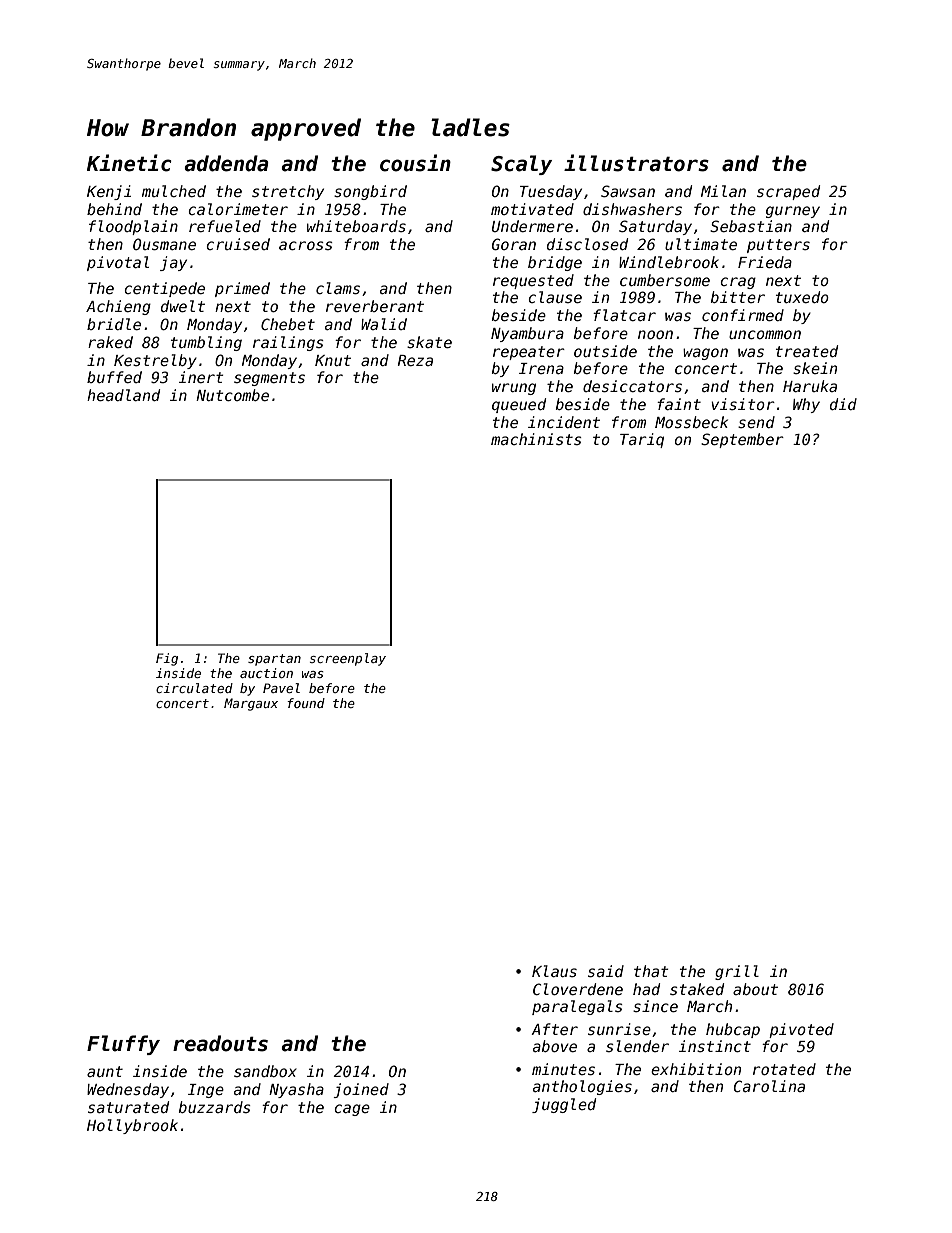  What do you see at coordinates (232, 395) in the screenshot?
I see `Nutcombe` at bounding box center [232, 395].
